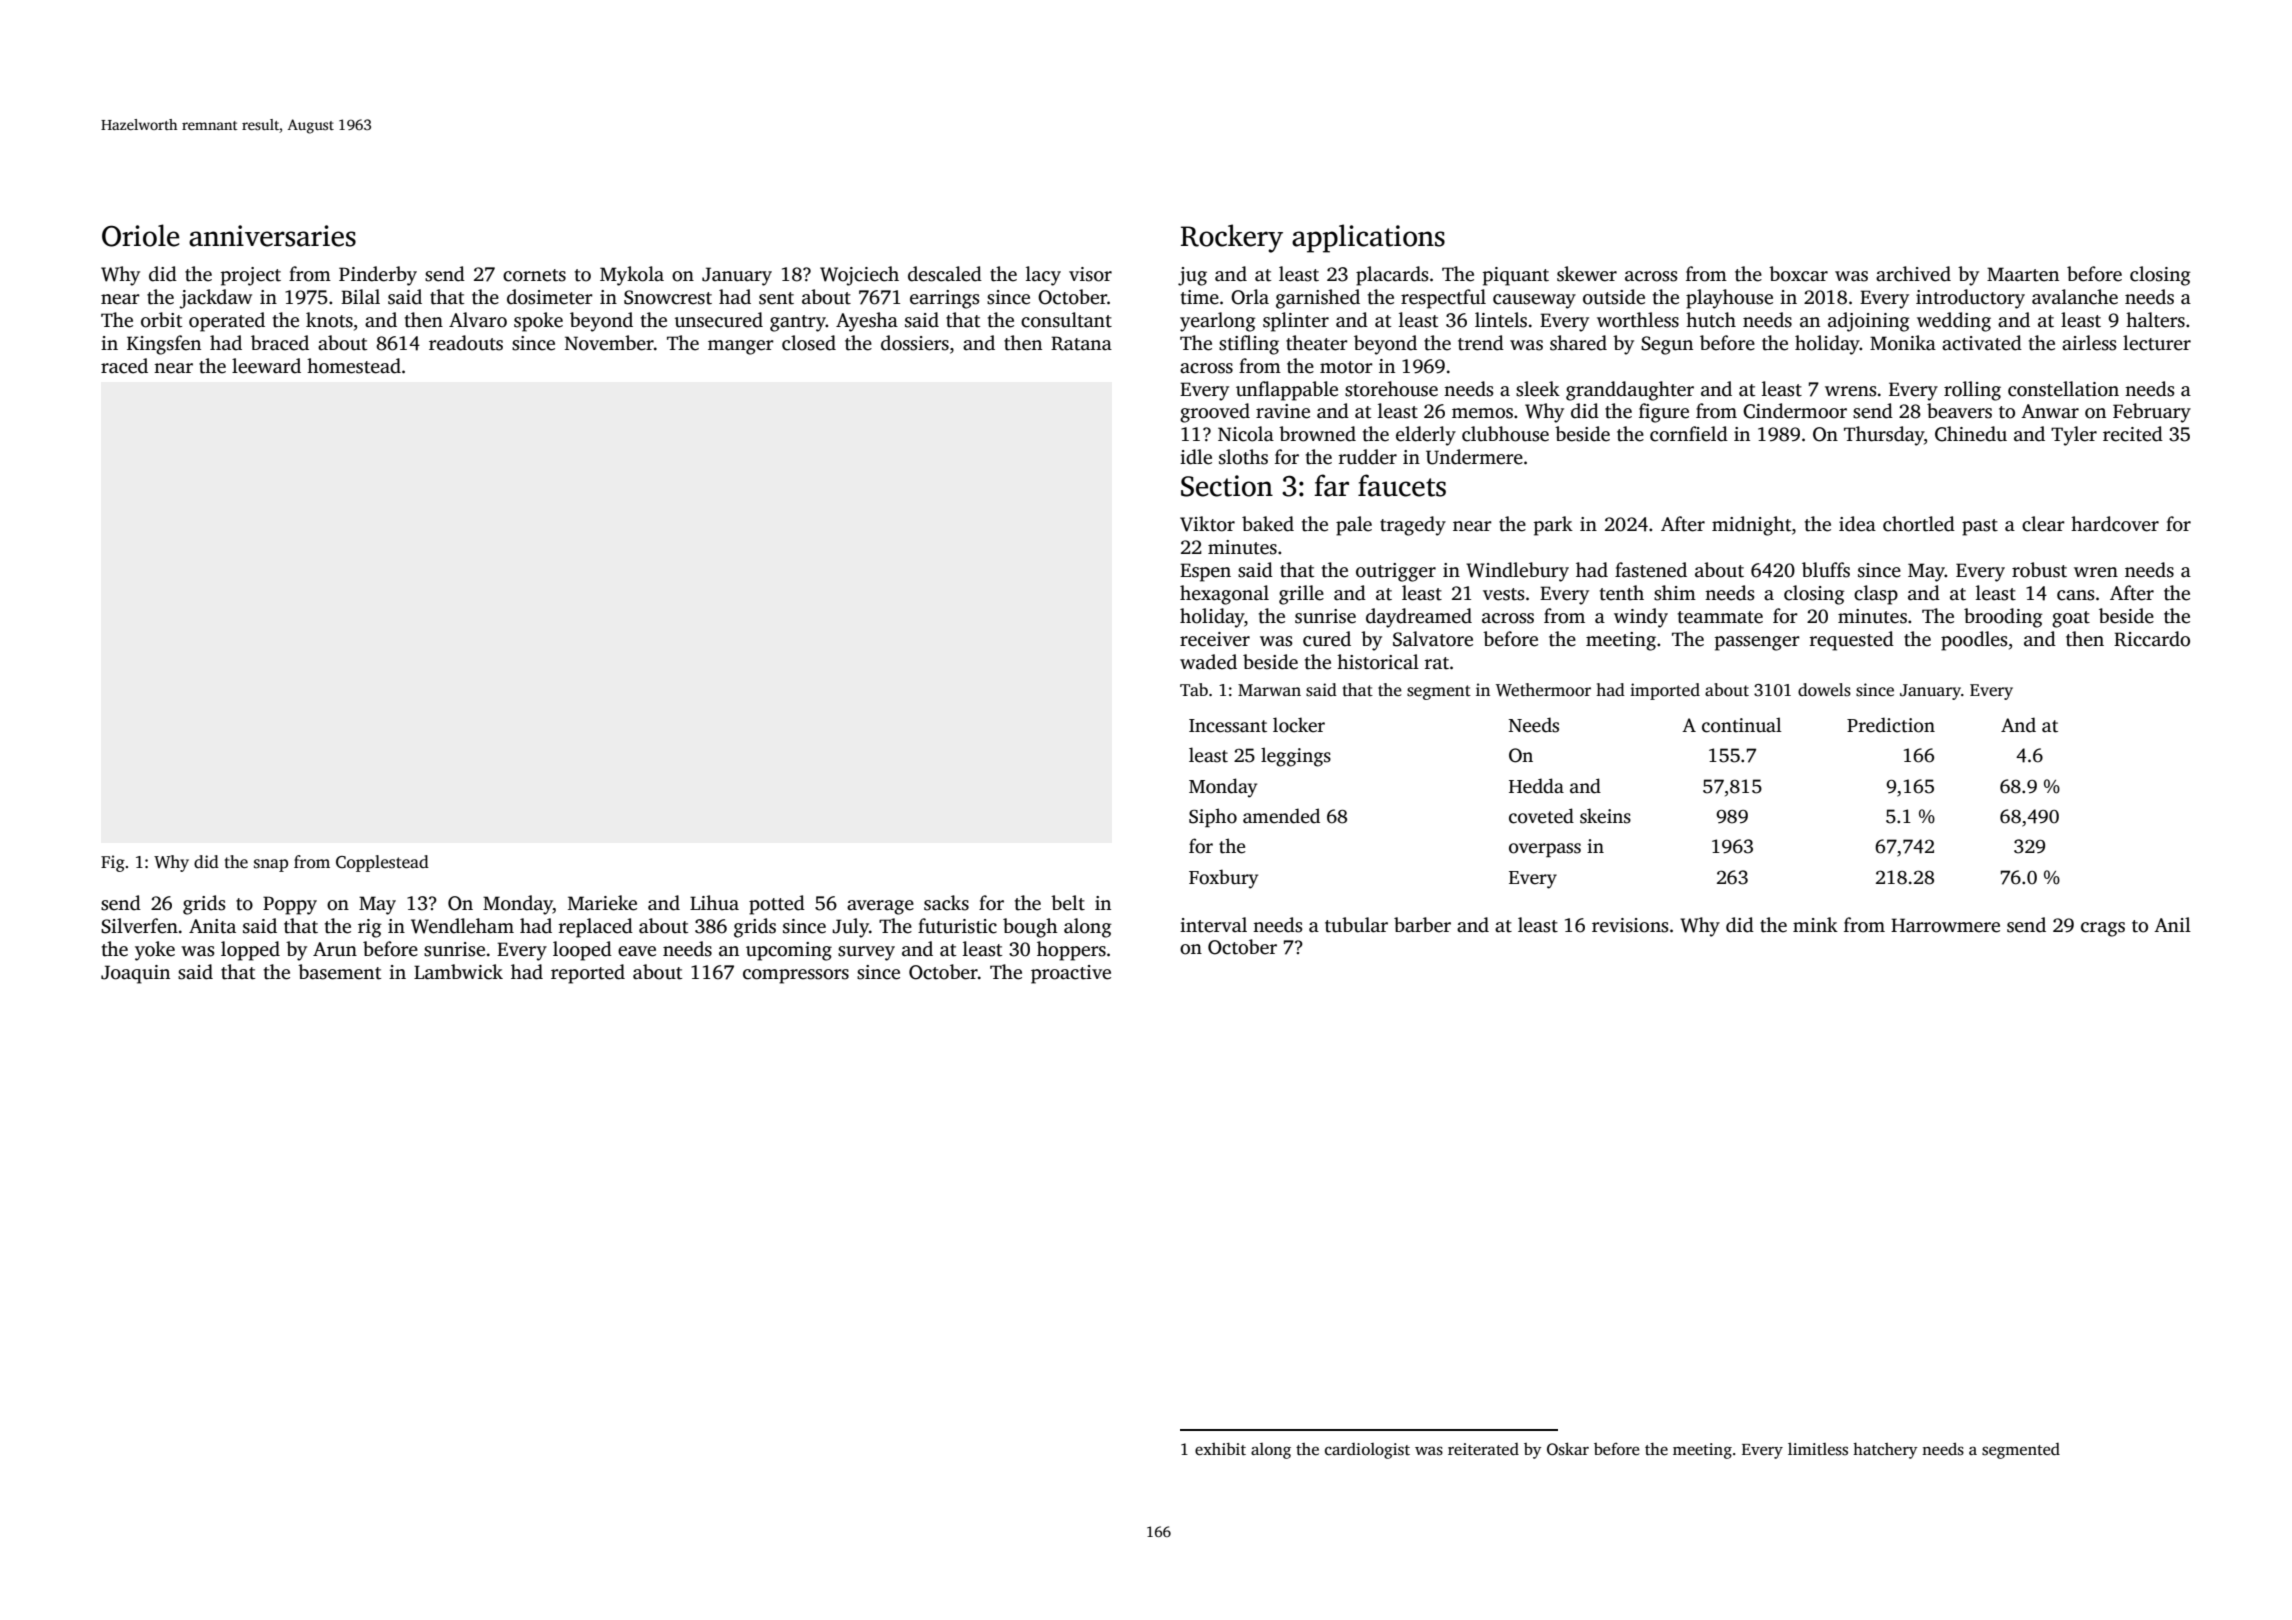 This page has width=2292, height=1620. What do you see at coordinates (1483, 1449) in the page?
I see `reiterated` at bounding box center [1483, 1449].
